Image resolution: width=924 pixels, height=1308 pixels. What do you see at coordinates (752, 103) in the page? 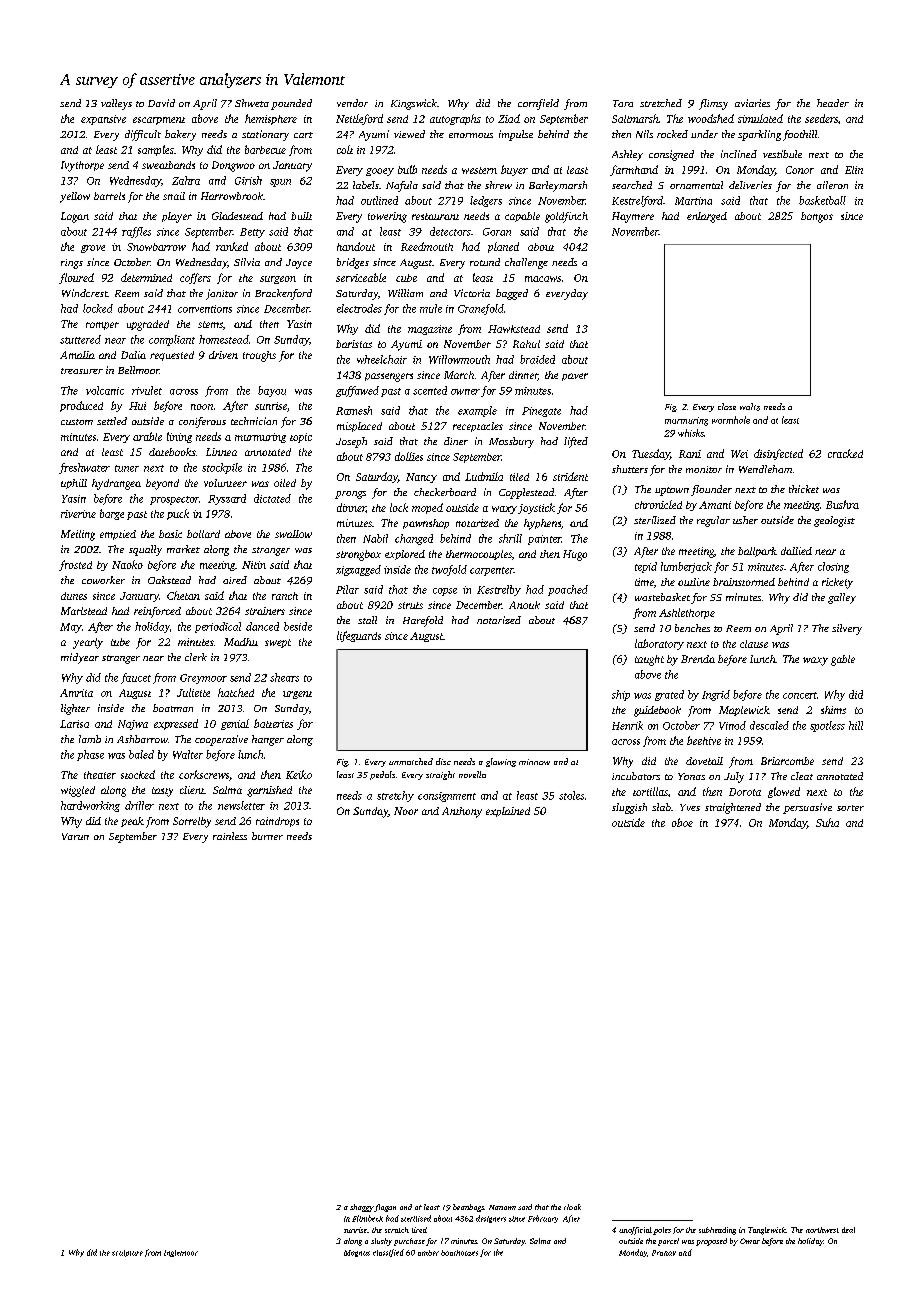
I see `aviaries` at bounding box center [752, 103].
